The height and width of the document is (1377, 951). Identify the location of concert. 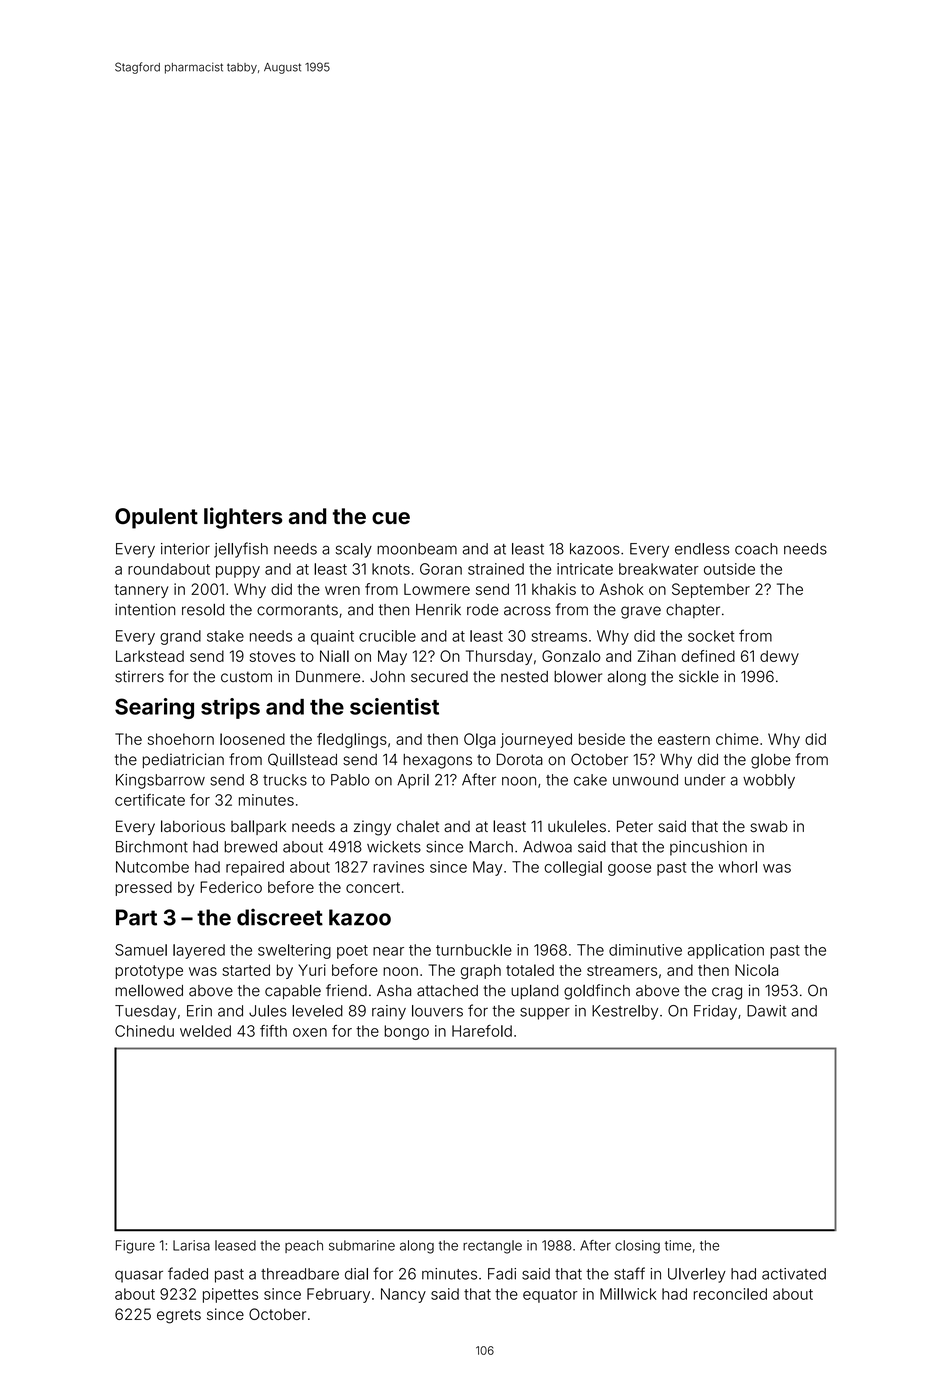
(373, 887).
